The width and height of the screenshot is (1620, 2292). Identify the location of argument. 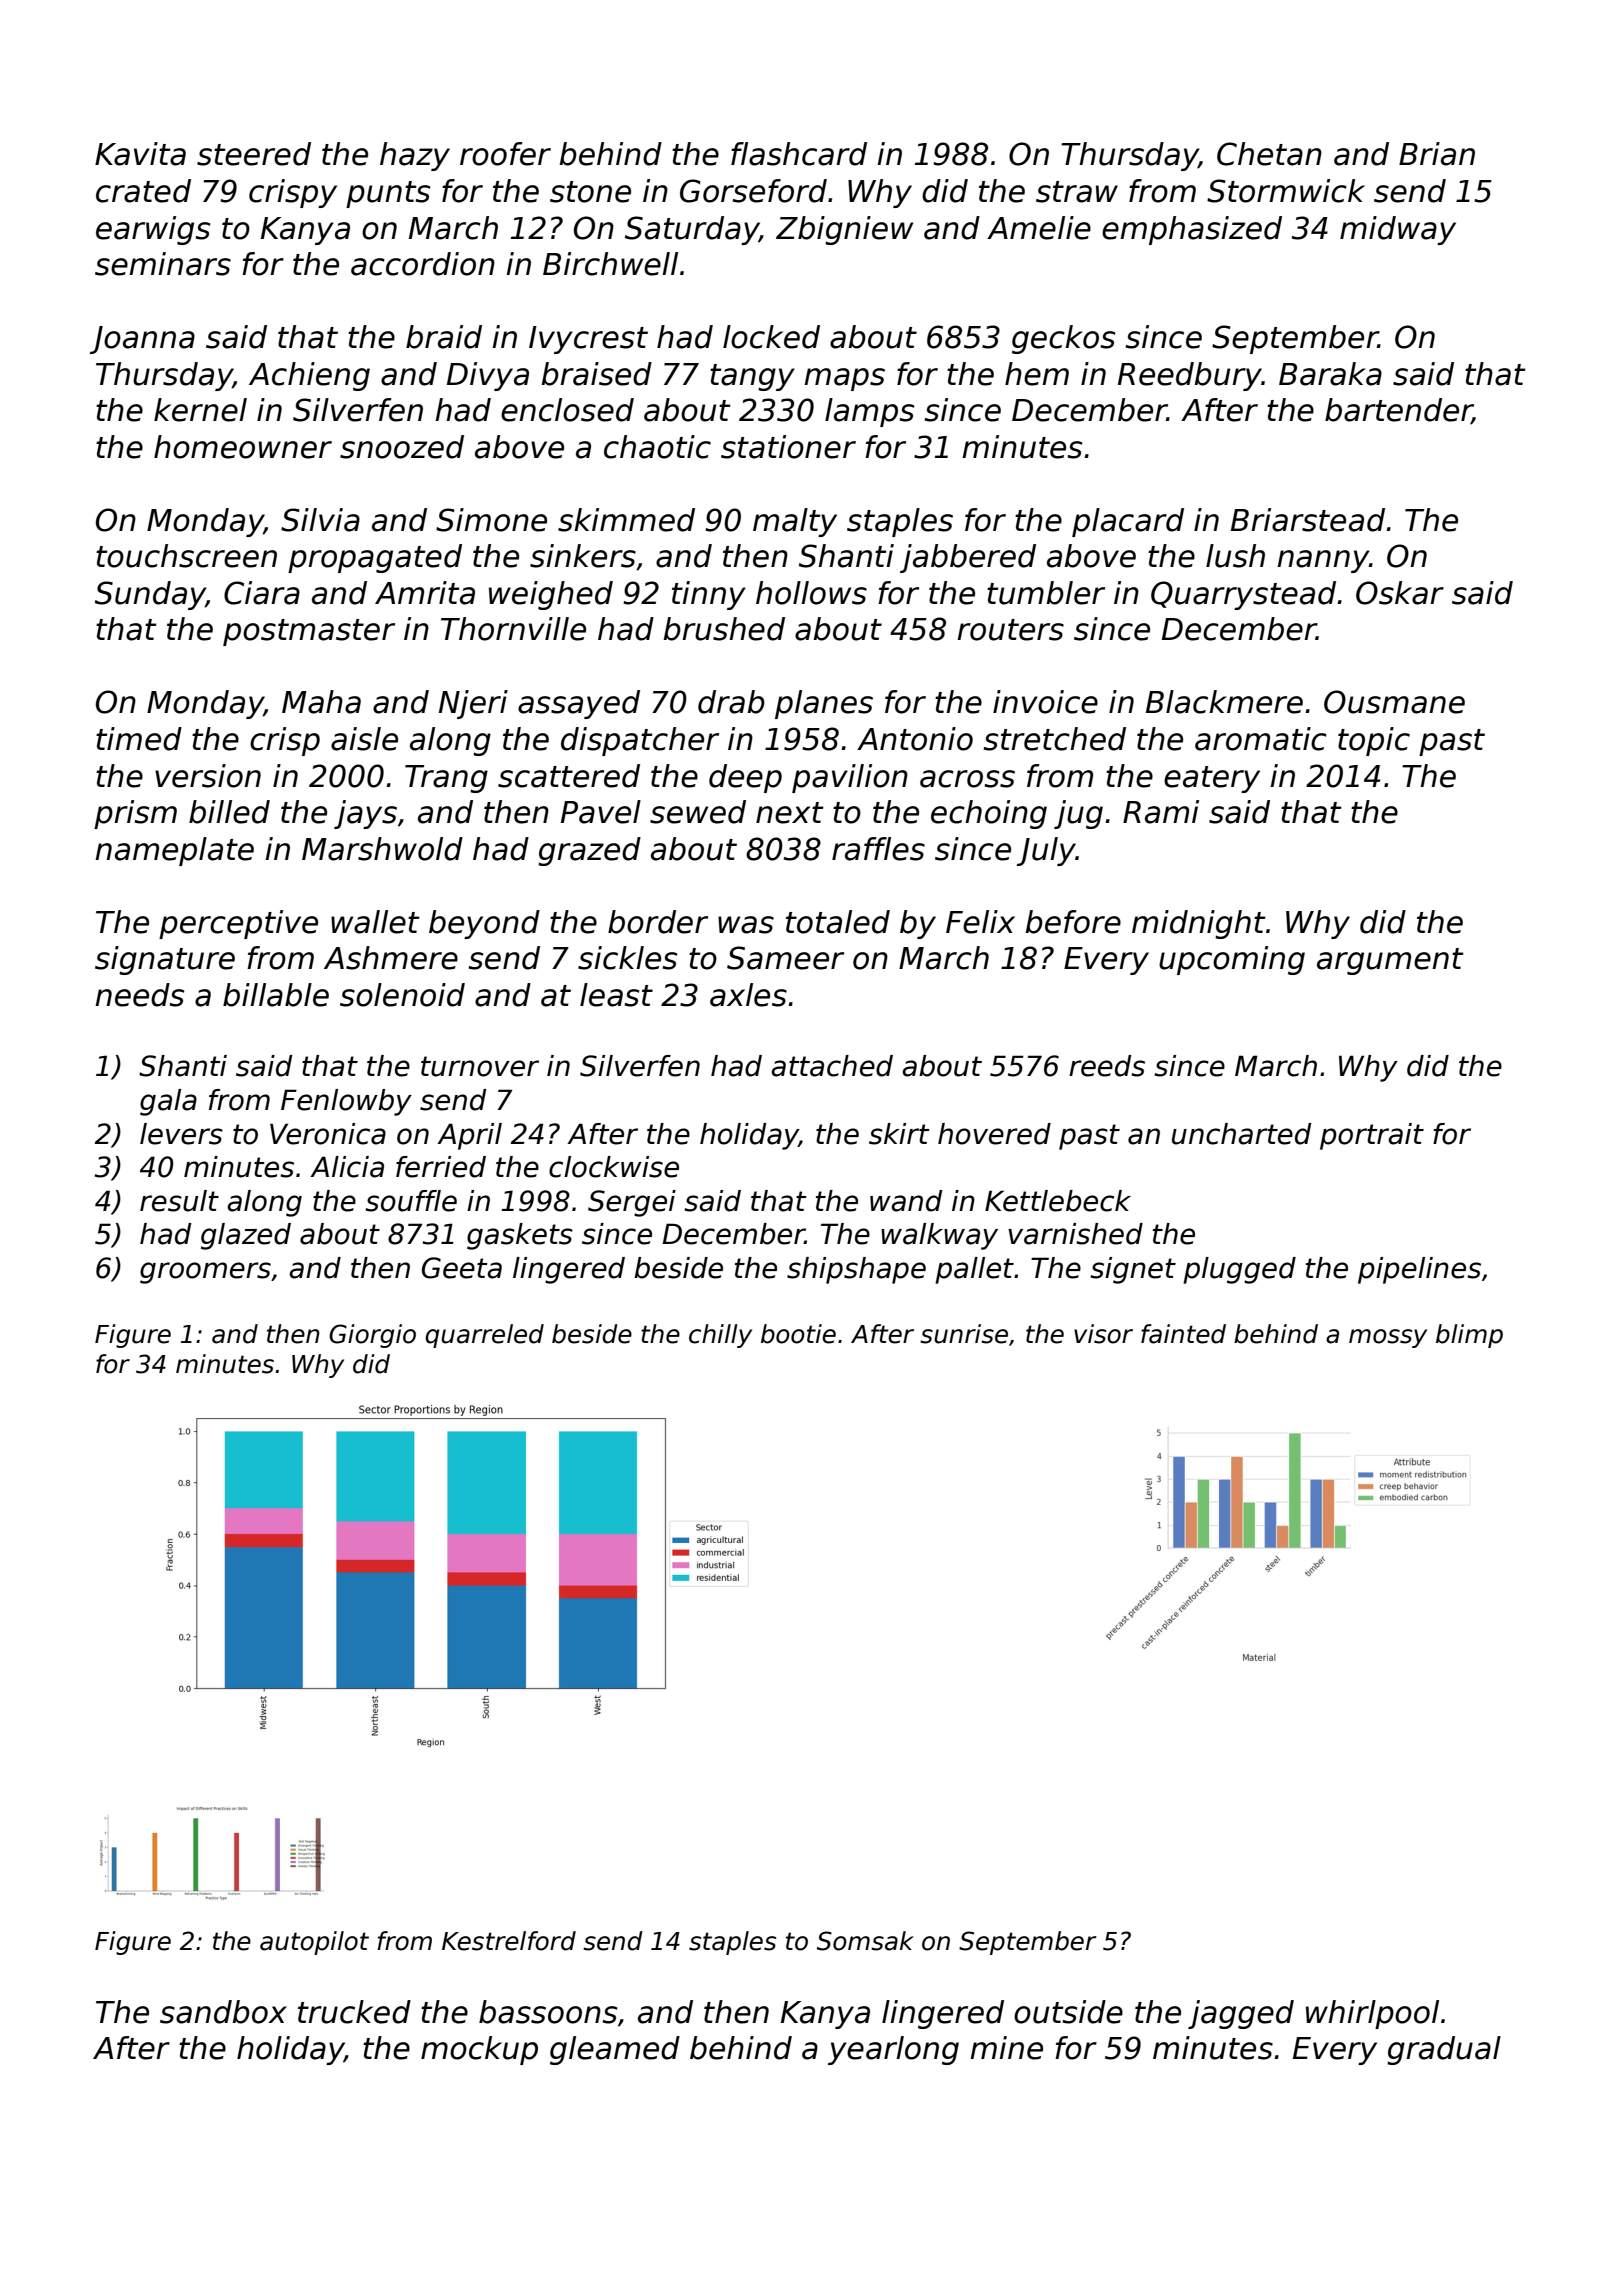
(1390, 961).
